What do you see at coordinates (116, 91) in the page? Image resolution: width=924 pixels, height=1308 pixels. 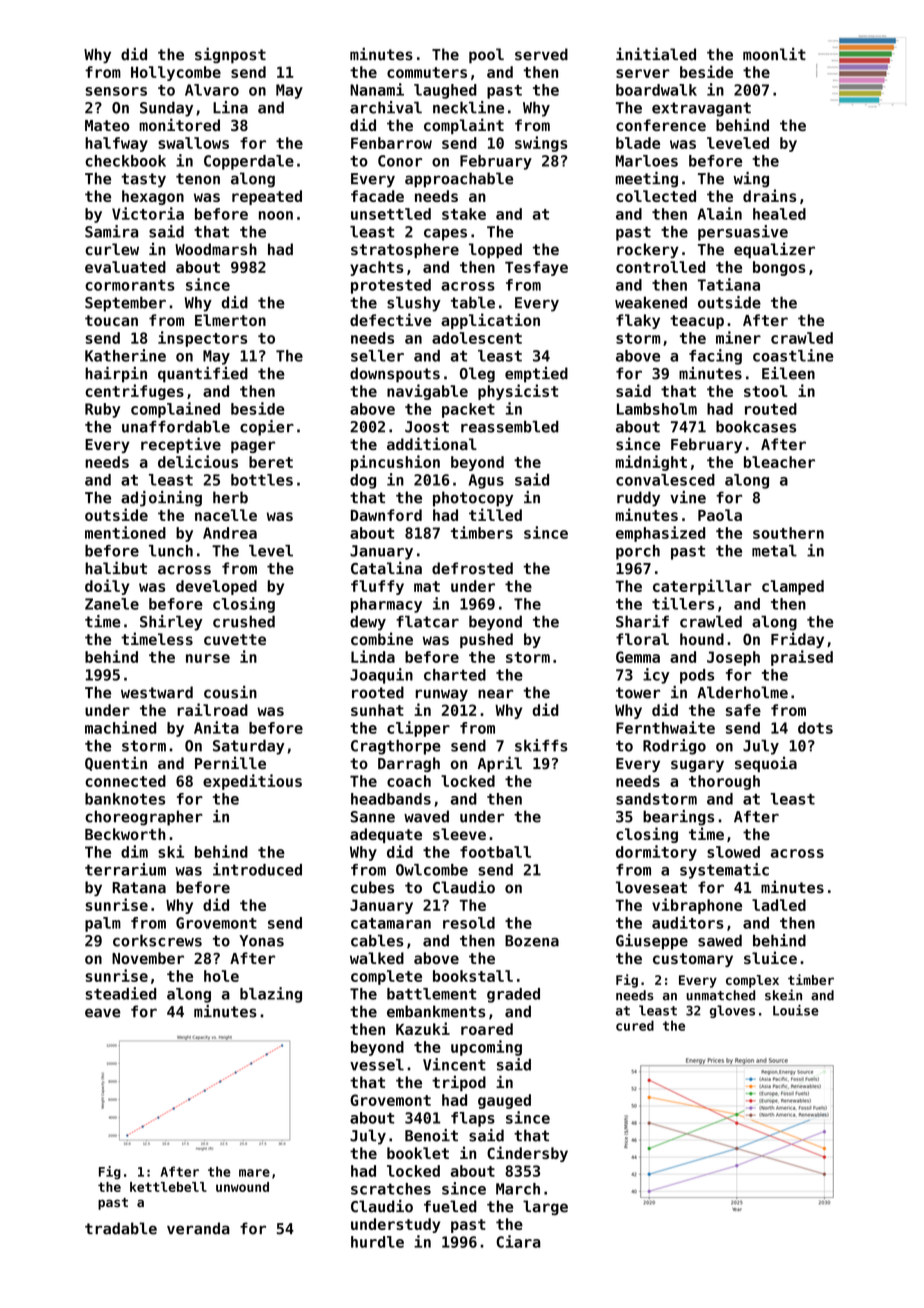 I see `sensors` at bounding box center [116, 91].
